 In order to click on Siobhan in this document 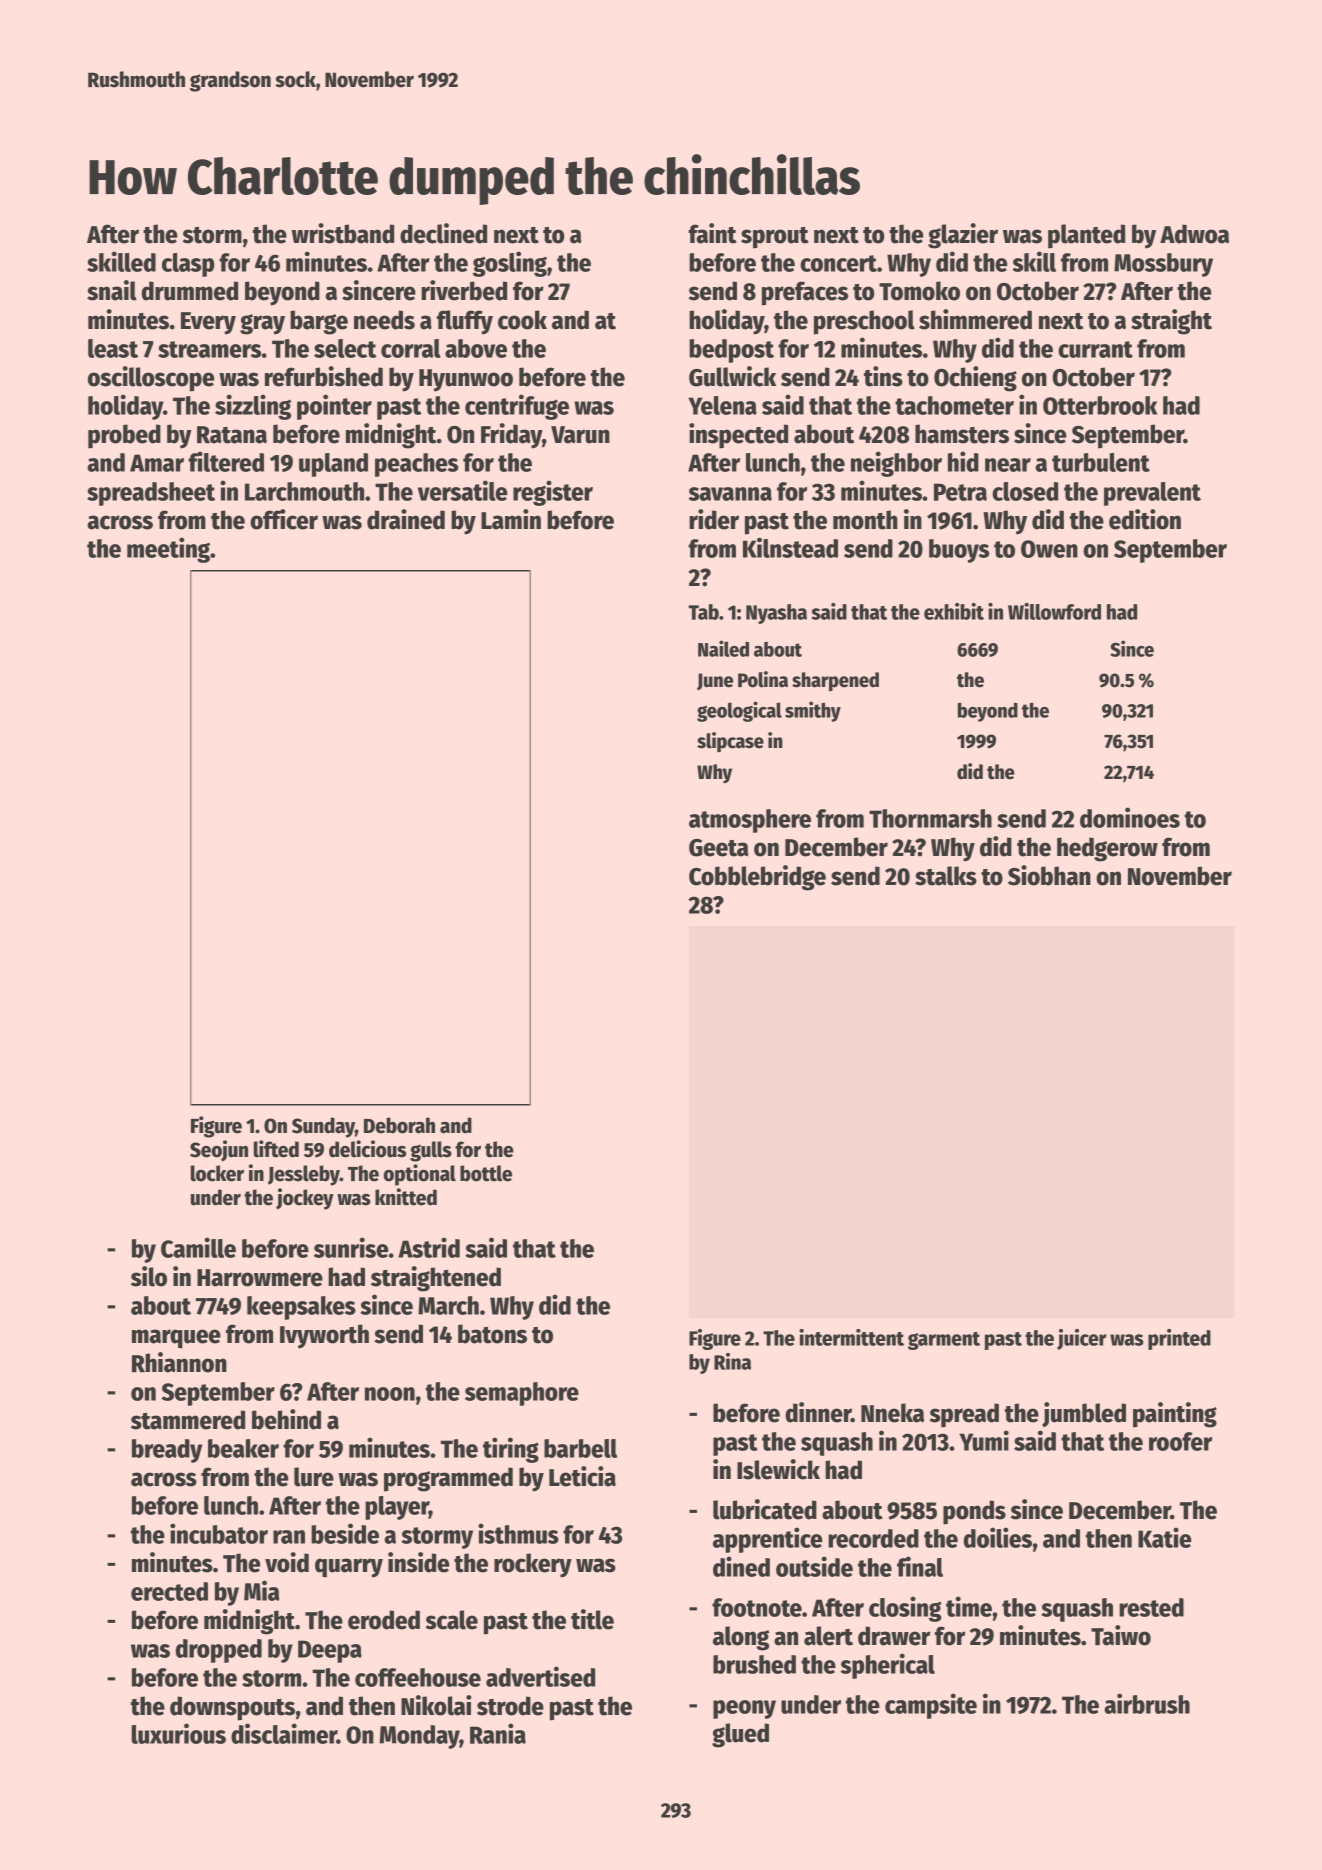, I will do `click(1049, 875)`.
